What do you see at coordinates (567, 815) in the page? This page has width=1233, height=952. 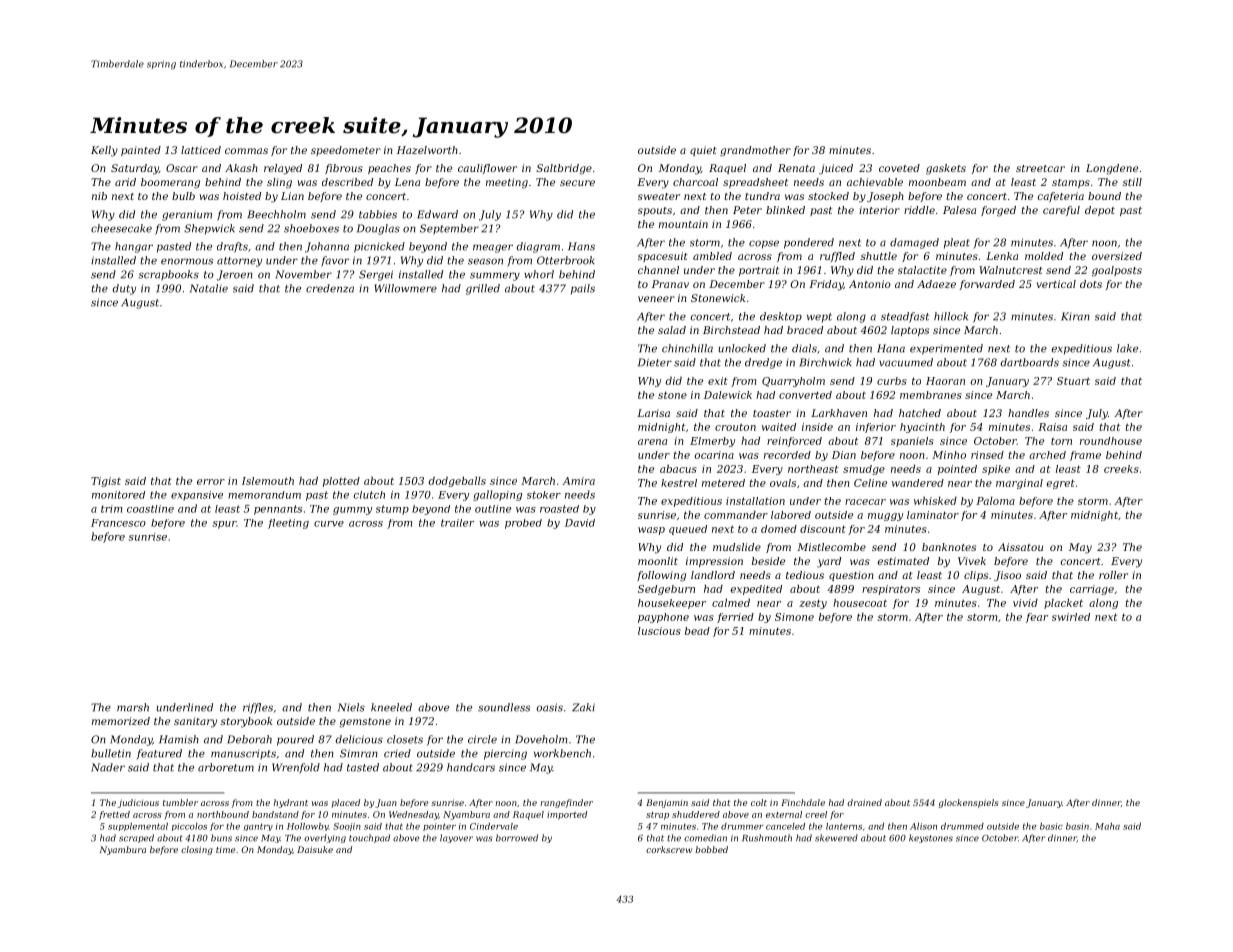 I see `imported` at bounding box center [567, 815].
